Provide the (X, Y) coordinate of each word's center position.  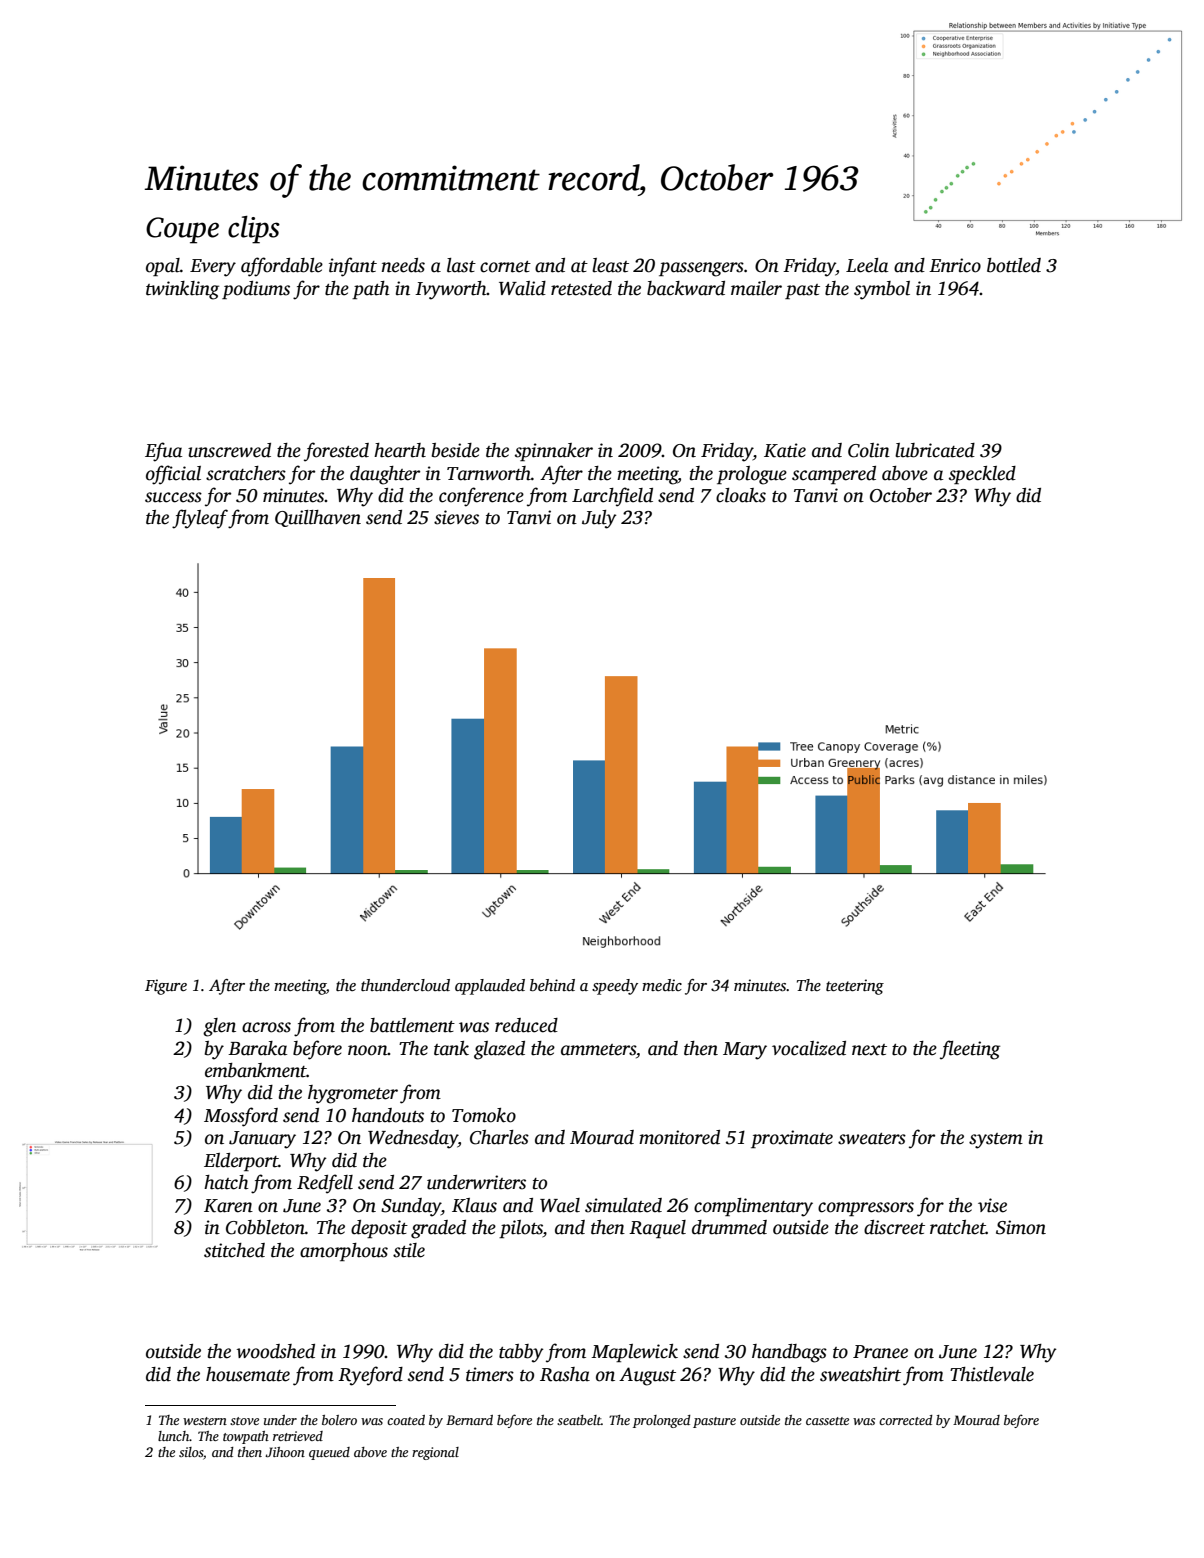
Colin (869, 450)
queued (329, 1453)
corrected (906, 1420)
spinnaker (554, 452)
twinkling (182, 290)
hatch (226, 1182)
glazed (499, 1050)
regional (435, 1453)
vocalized (809, 1048)
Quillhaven (318, 518)
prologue (752, 475)
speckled (982, 475)
